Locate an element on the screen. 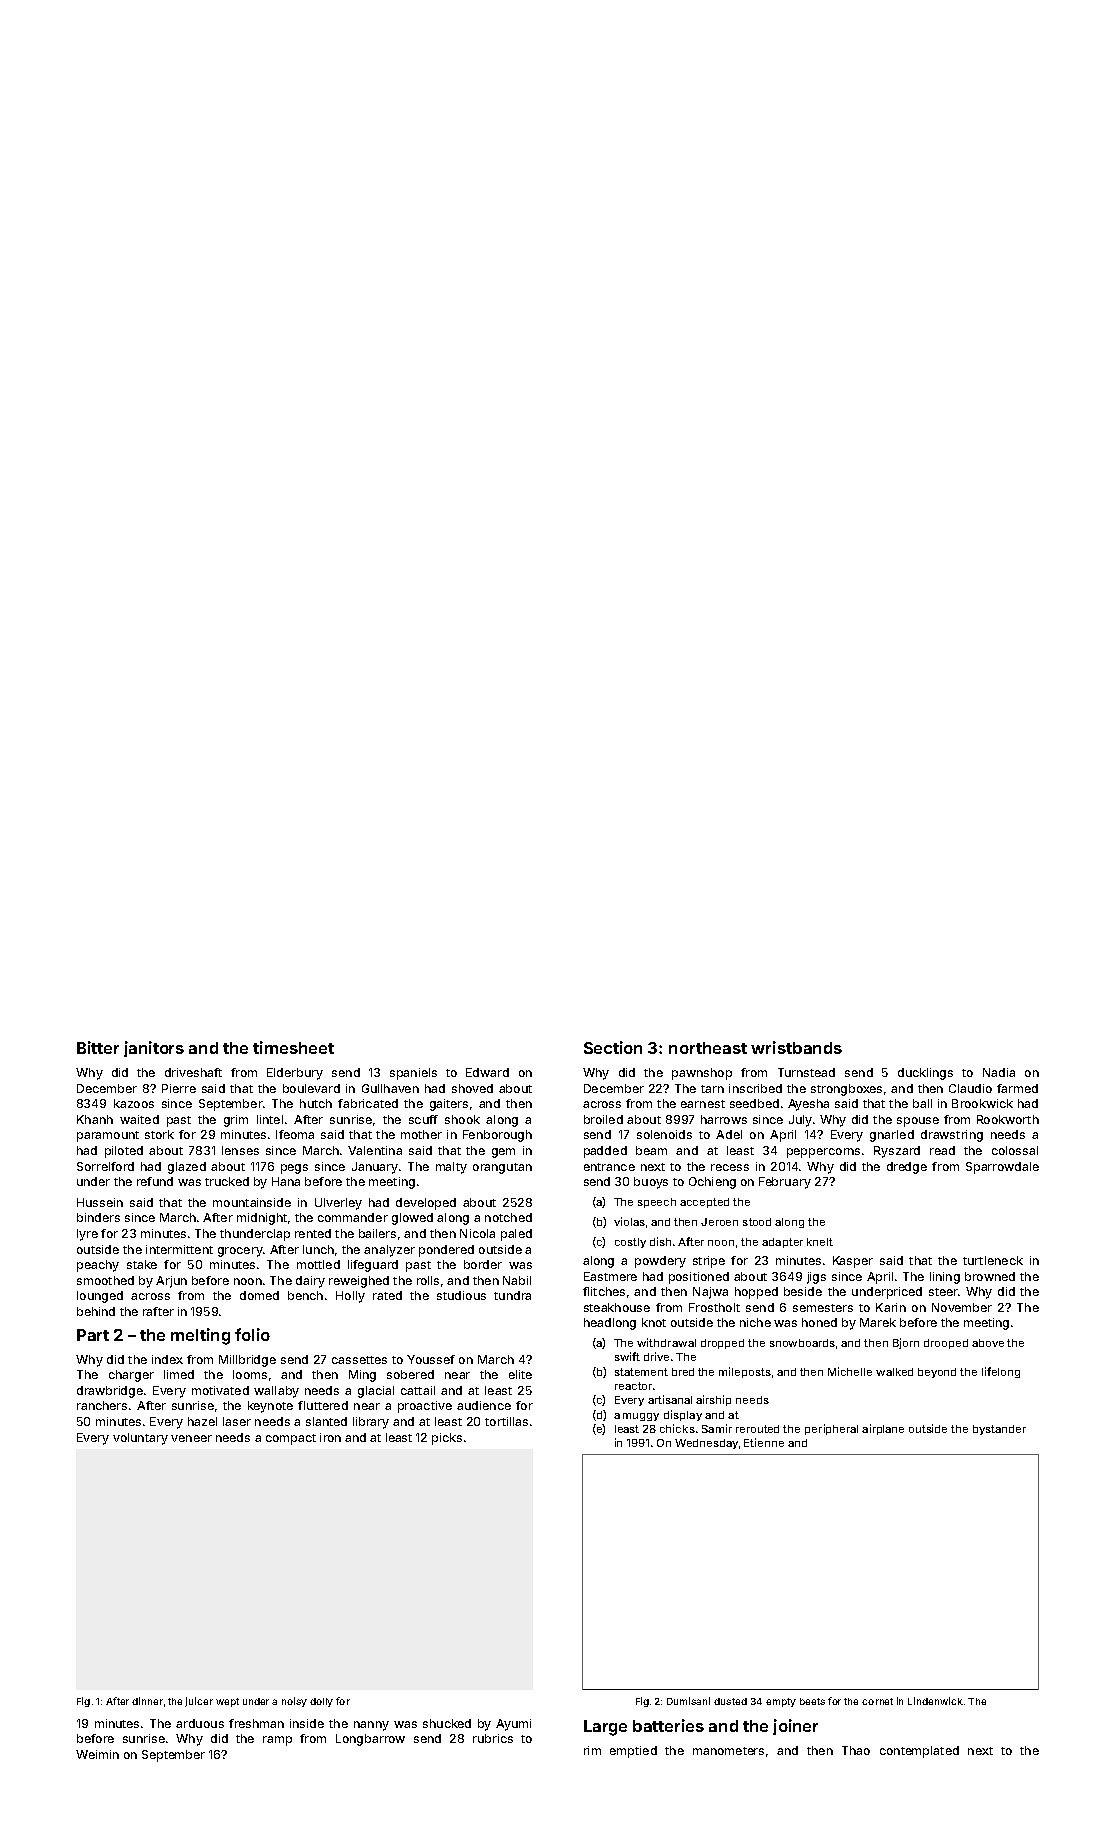  lifelong is located at coordinates (1001, 1372).
